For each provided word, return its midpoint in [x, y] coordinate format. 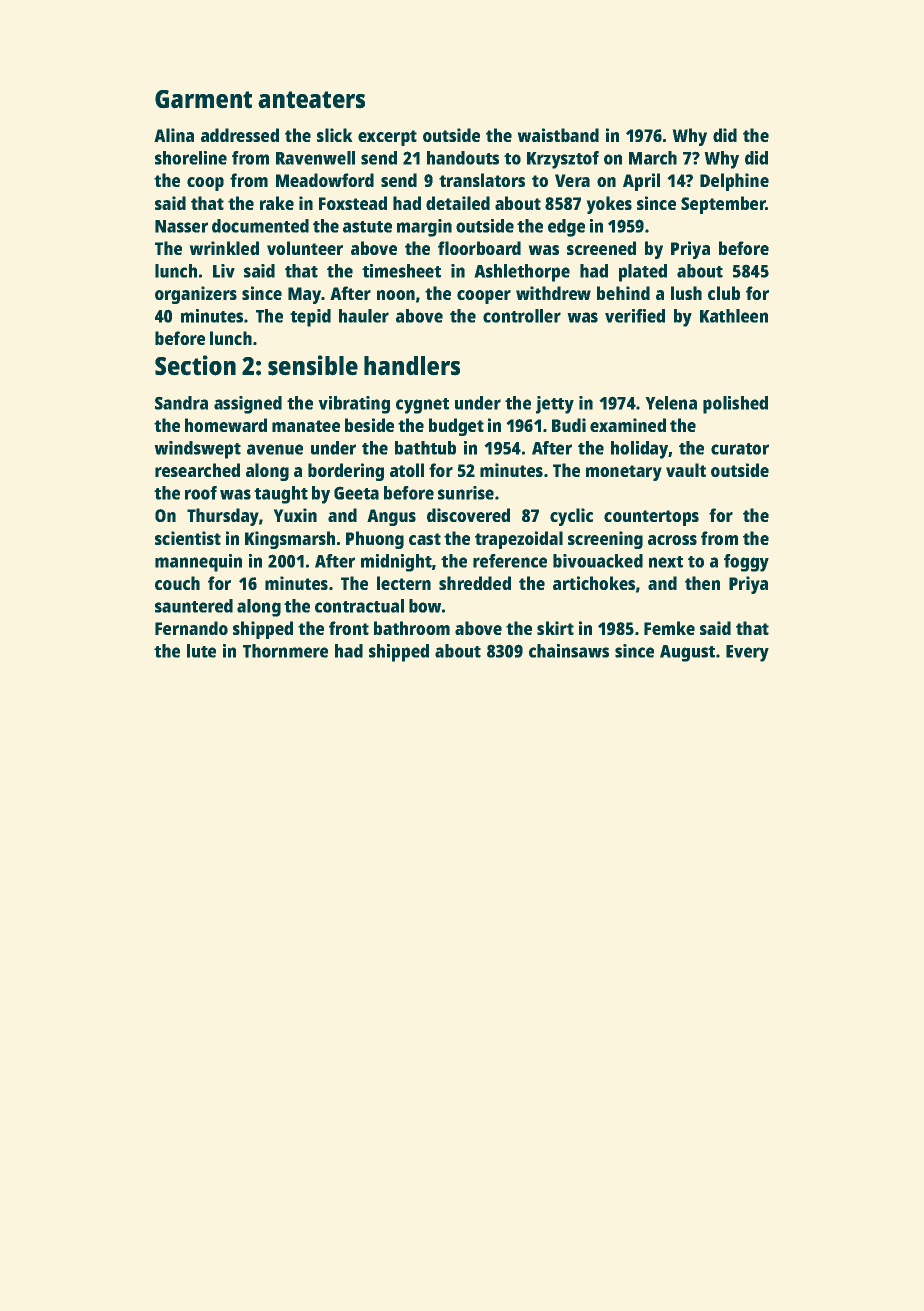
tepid [310, 318]
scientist [188, 538]
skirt [555, 628]
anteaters [311, 99]
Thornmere [285, 651]
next [666, 562]
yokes [609, 205]
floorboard [479, 248]
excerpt [387, 138]
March [653, 158]
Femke [669, 628]
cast [425, 539]
